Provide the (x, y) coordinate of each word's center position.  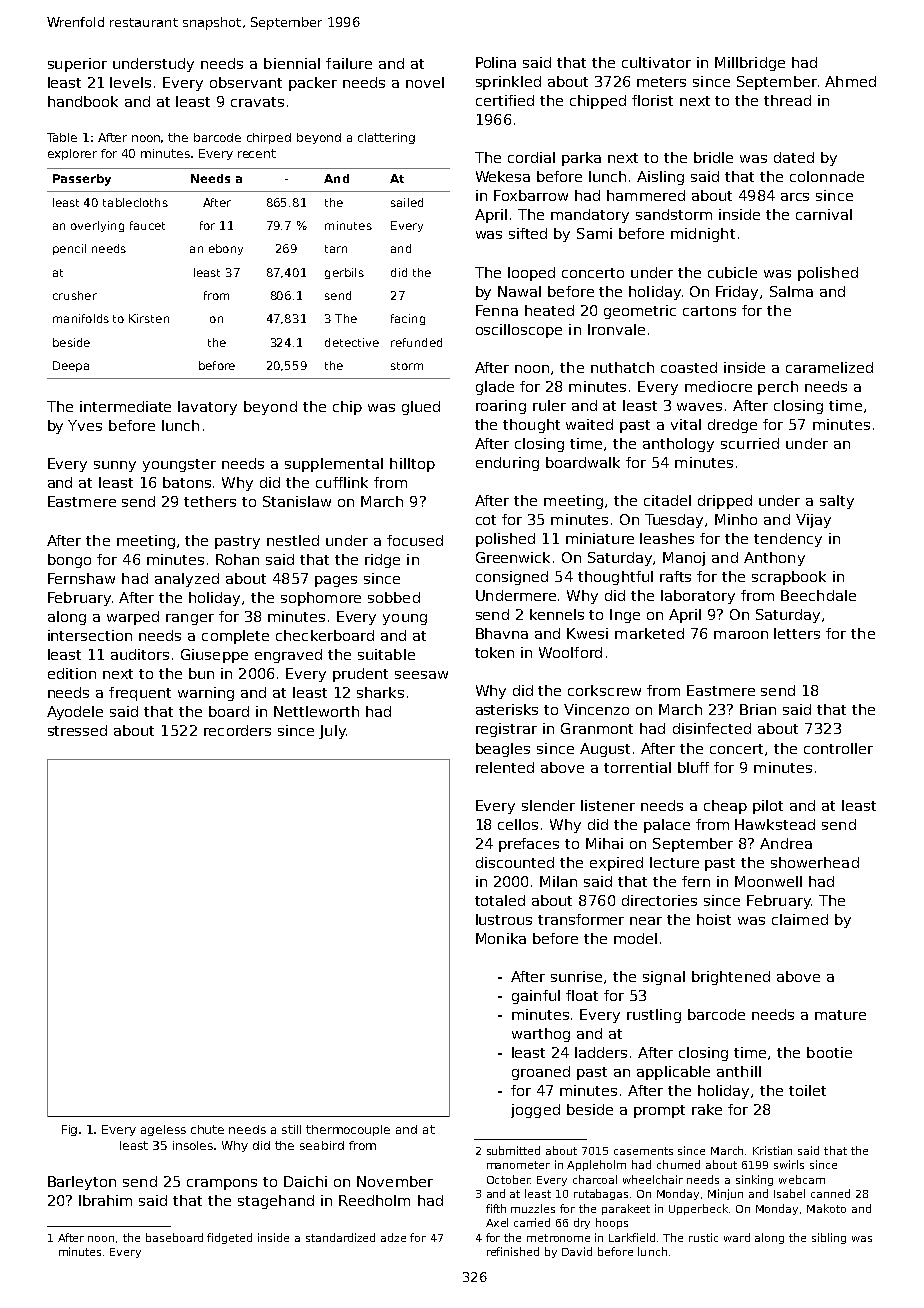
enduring (507, 464)
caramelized (829, 367)
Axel (497, 1222)
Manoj (684, 559)
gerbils (344, 273)
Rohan (237, 559)
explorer (72, 154)
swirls (789, 1164)
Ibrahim (105, 1200)
